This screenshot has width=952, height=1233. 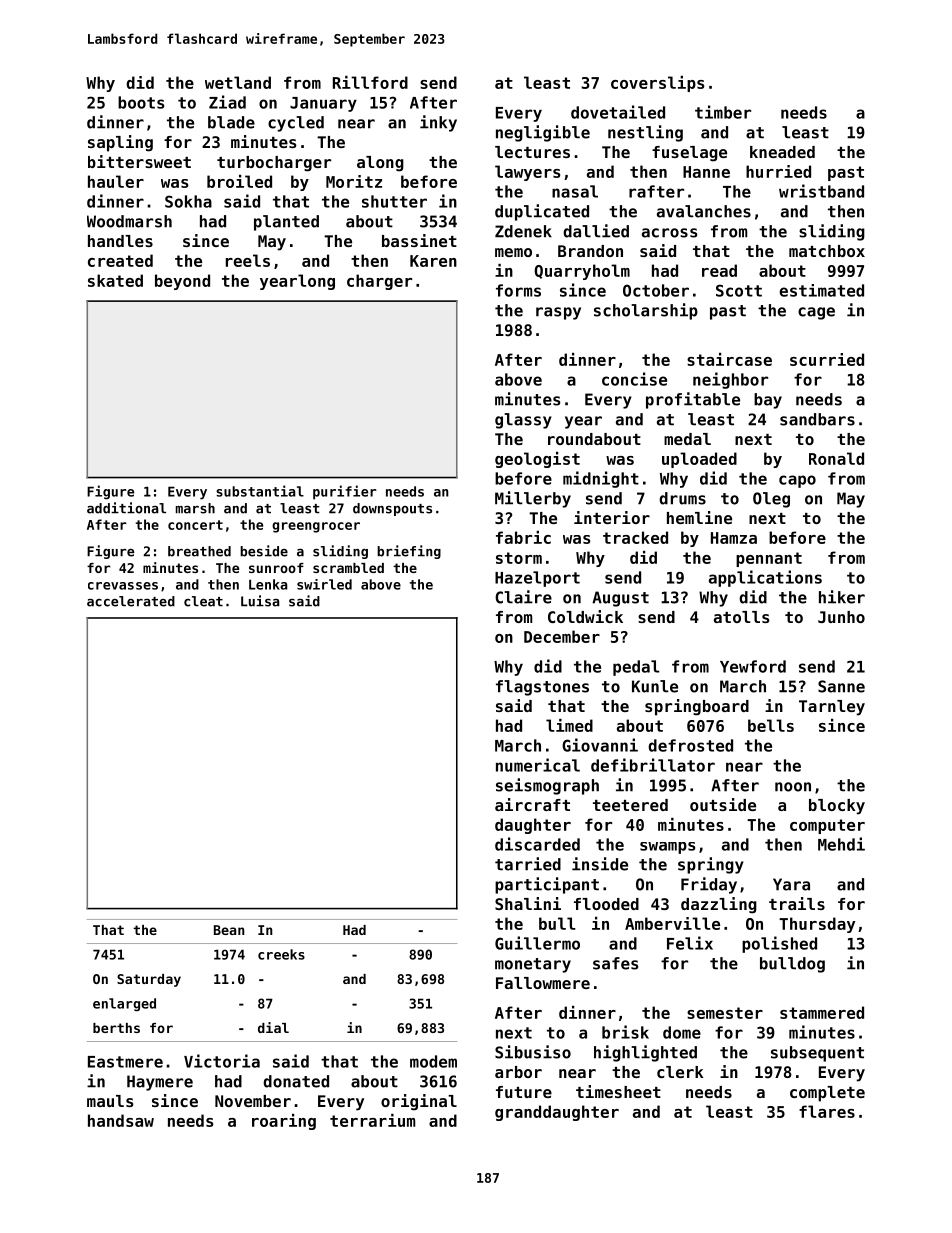 What do you see at coordinates (296, 124) in the screenshot?
I see `cycled` at bounding box center [296, 124].
